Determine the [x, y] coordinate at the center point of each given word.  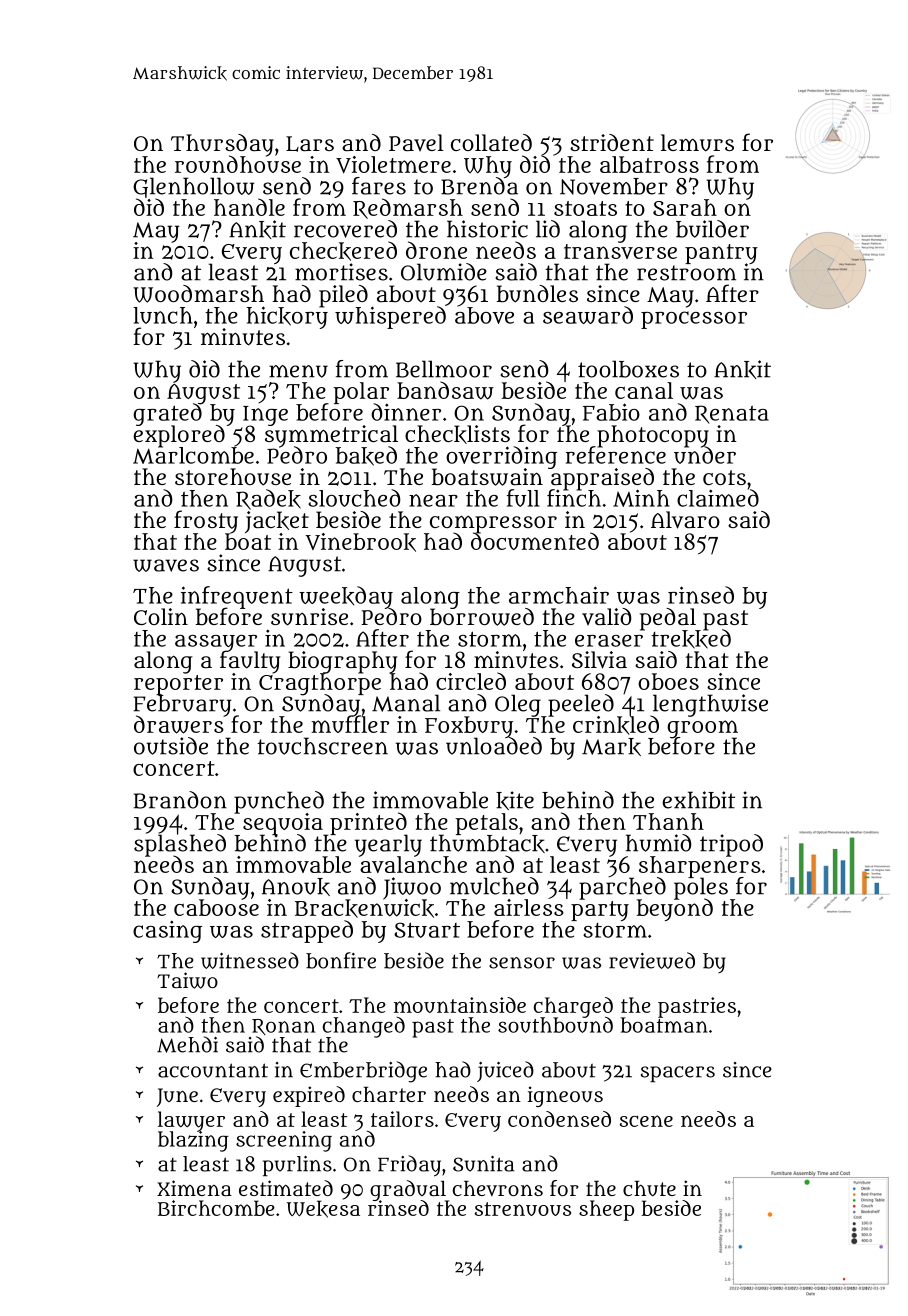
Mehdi [187, 1044]
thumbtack [487, 844]
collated [491, 142]
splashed [180, 845]
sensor [522, 963]
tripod [731, 845]
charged [573, 1007]
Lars [310, 144]
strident [612, 142]
